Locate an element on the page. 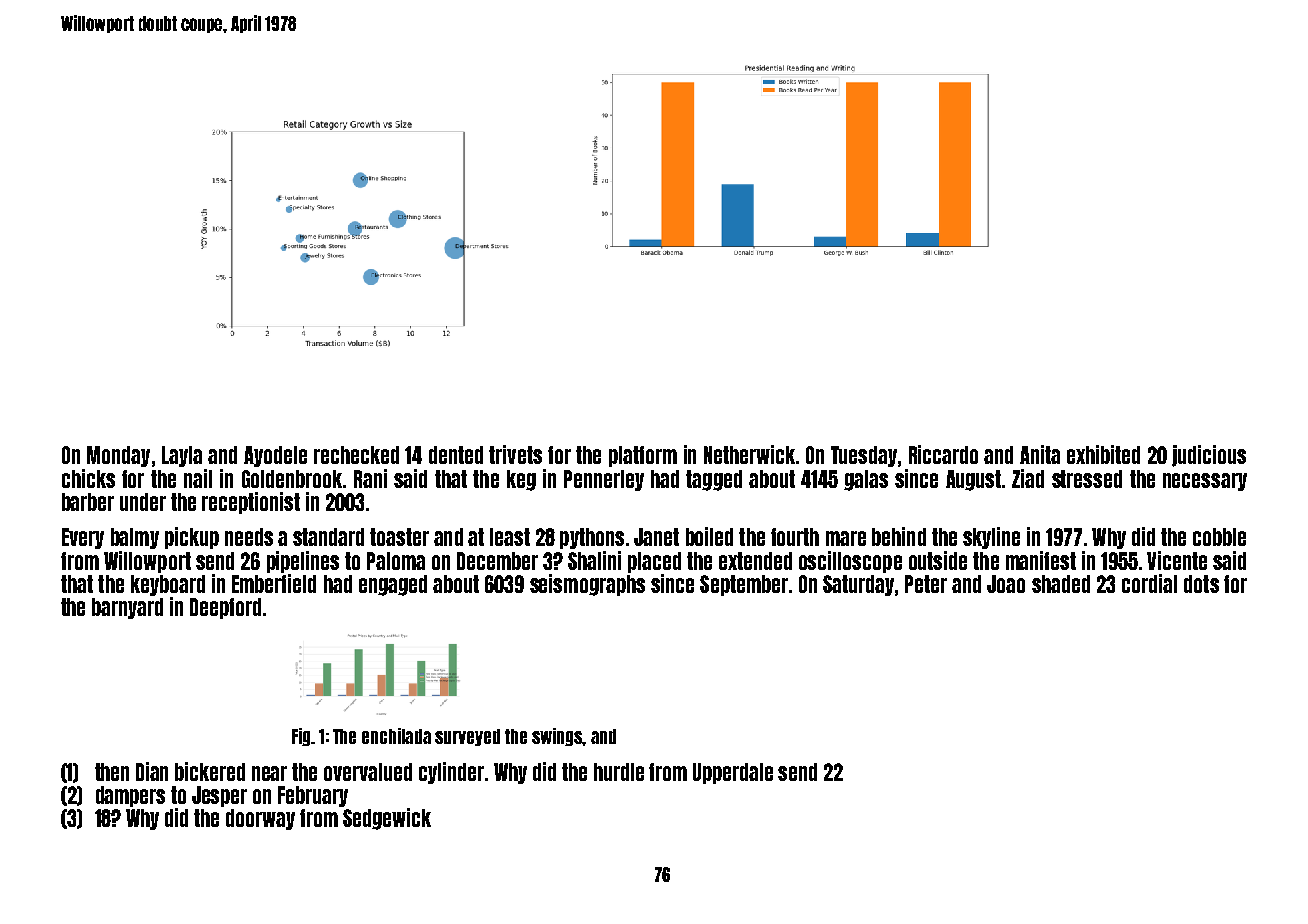  Netherwick is located at coordinates (749, 454).
